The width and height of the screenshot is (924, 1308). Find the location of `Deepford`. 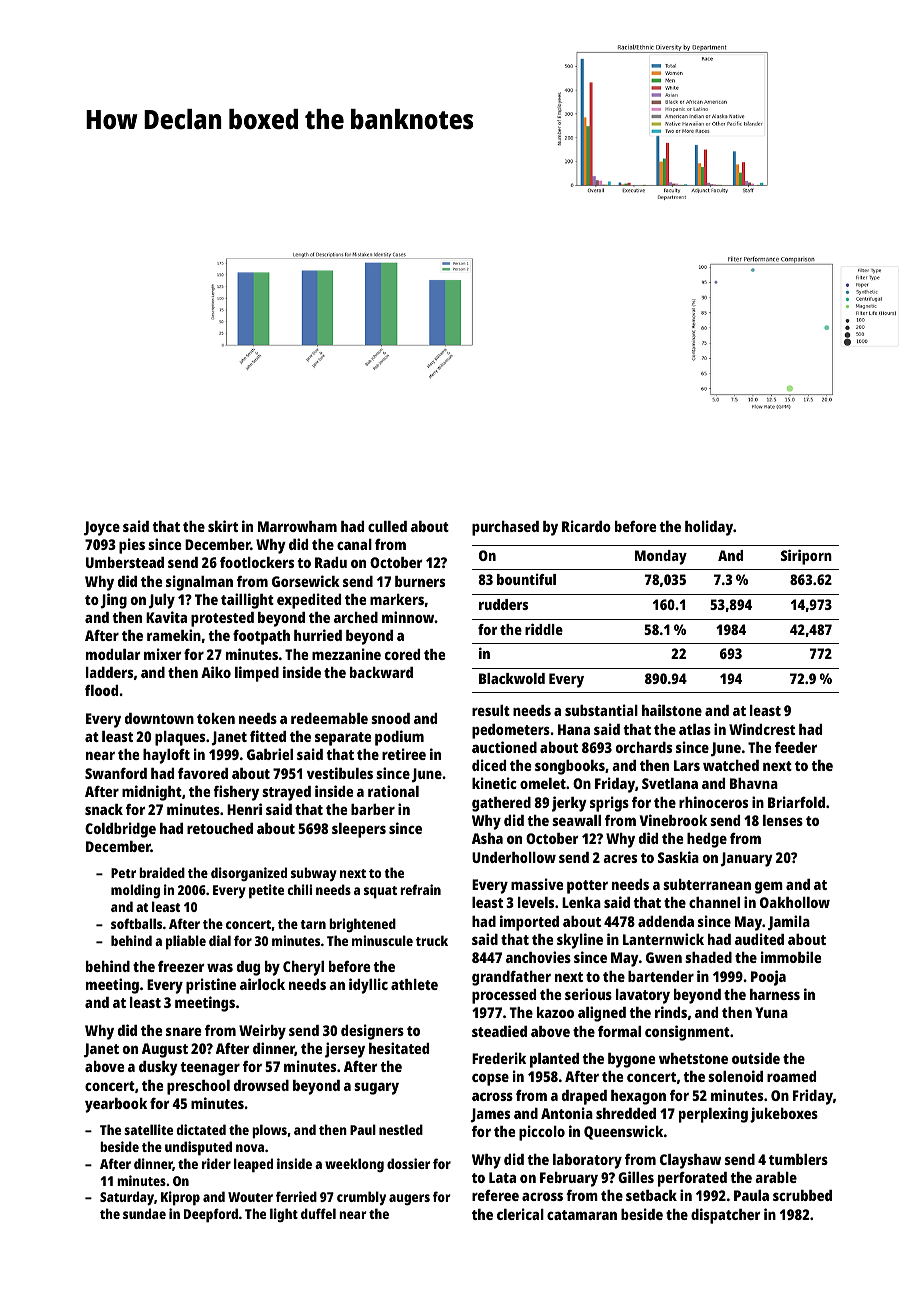

Deepford is located at coordinates (211, 1215).
